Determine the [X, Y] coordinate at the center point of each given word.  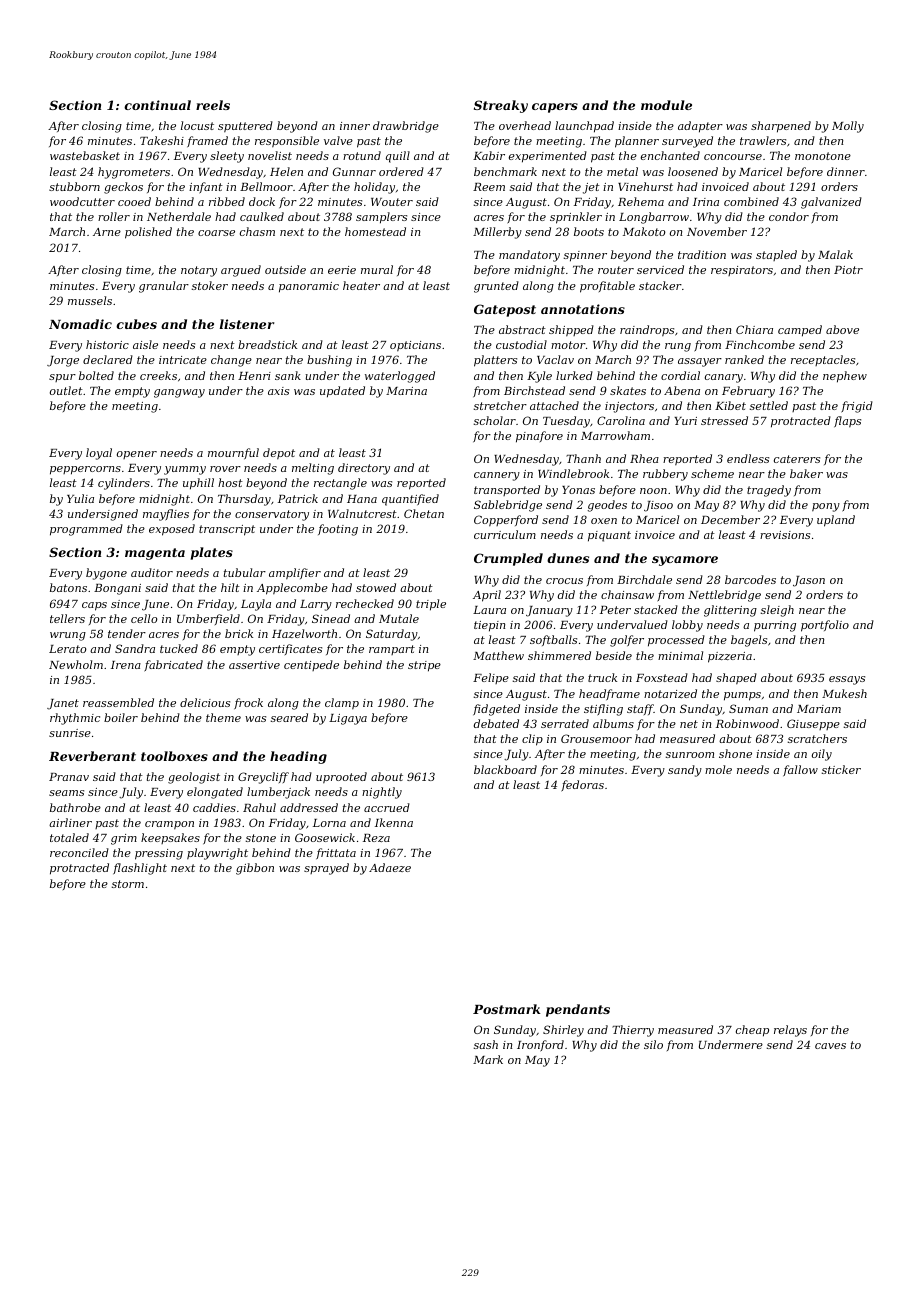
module [666, 105]
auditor [152, 572]
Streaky [501, 106]
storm [128, 884]
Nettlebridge [724, 596]
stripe [424, 666]
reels [213, 105]
